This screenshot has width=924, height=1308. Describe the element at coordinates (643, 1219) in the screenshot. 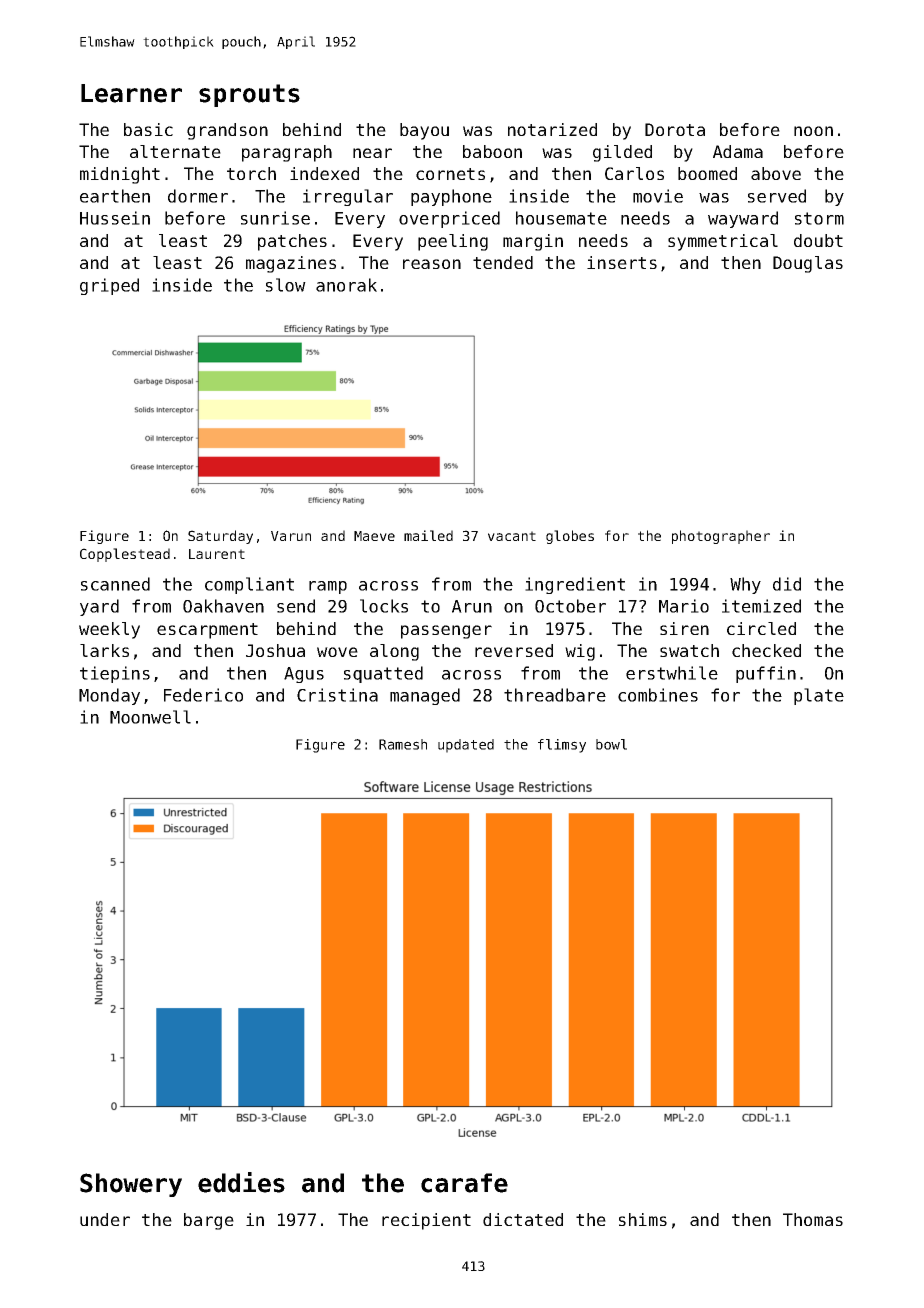

I see `shims` at that location.
